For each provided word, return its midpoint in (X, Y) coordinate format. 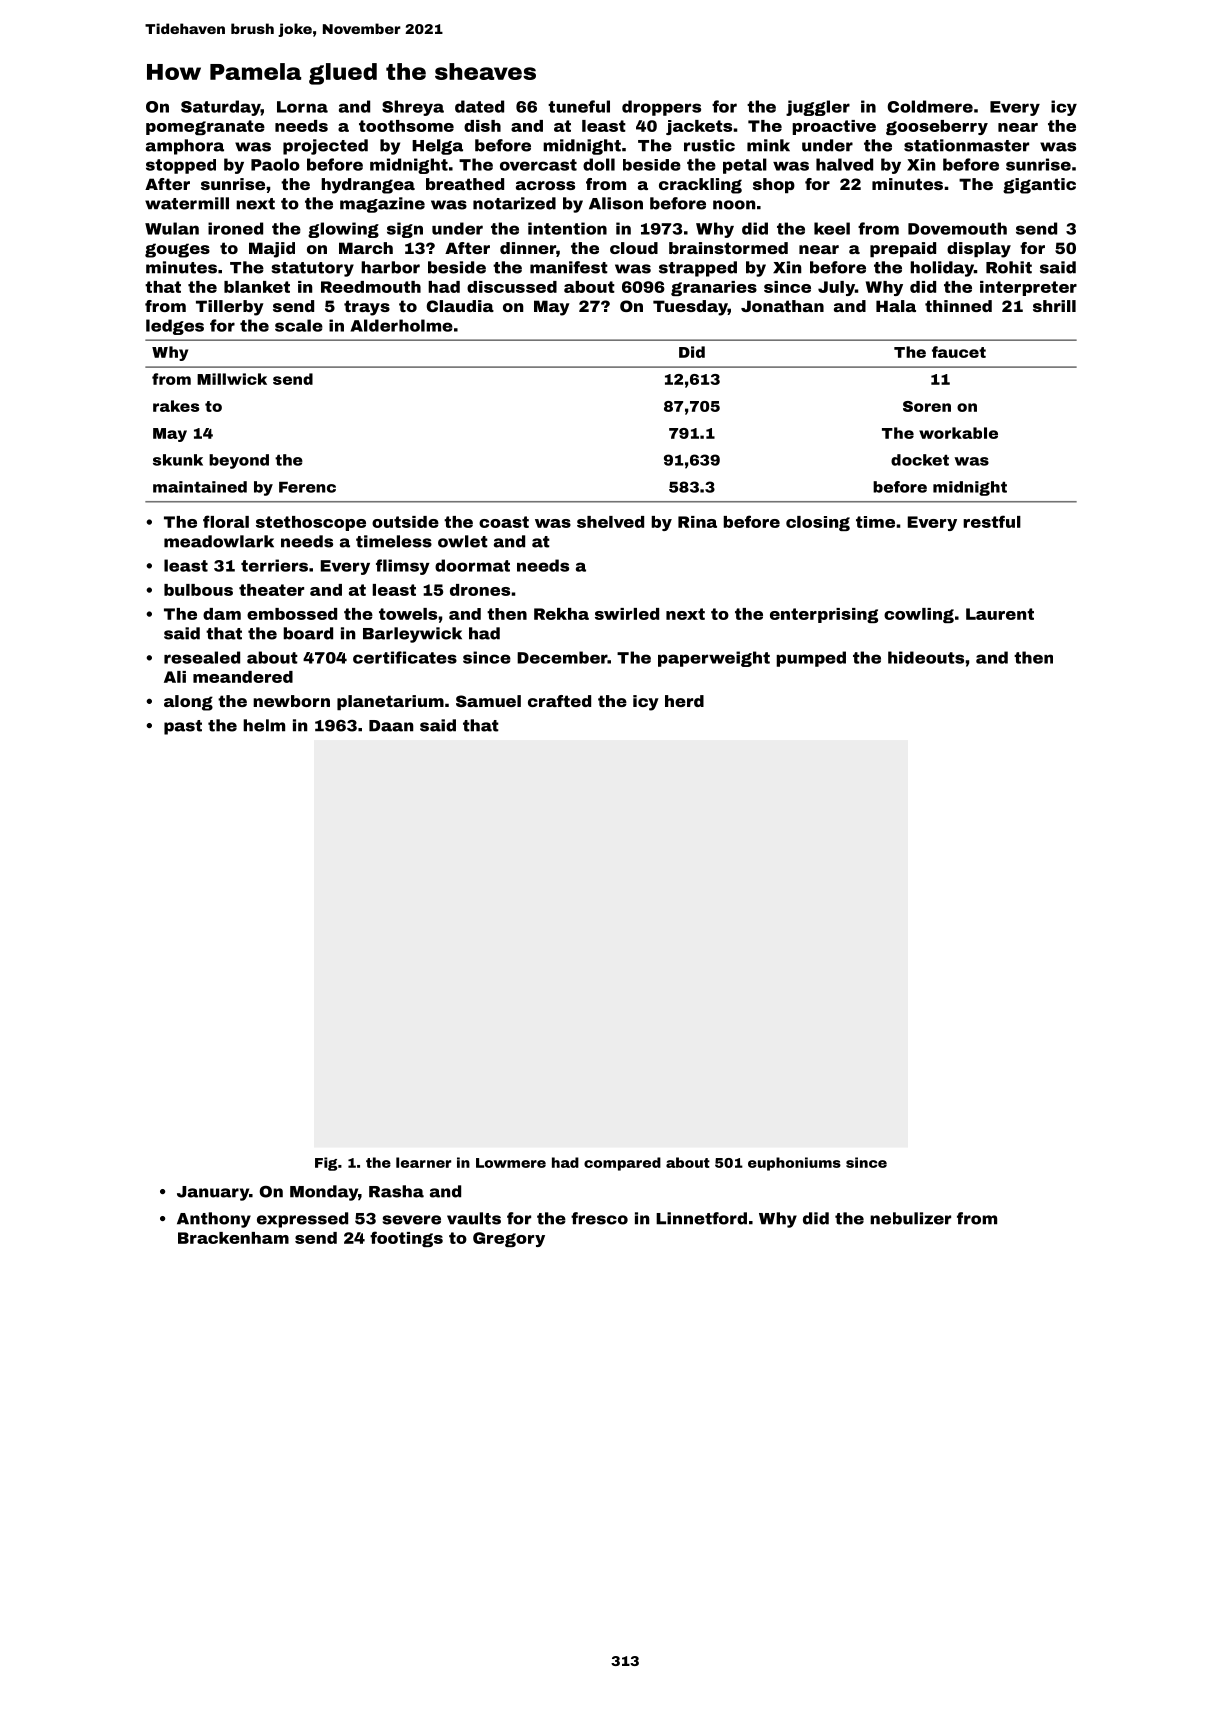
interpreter (1028, 288)
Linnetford (701, 1218)
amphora (185, 147)
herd (684, 701)
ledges (175, 327)
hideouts (926, 657)
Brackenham (233, 1238)
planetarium (390, 702)
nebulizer (910, 1218)
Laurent (1000, 614)
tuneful (579, 106)
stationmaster (966, 145)
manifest (569, 267)
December (562, 657)
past (183, 727)
